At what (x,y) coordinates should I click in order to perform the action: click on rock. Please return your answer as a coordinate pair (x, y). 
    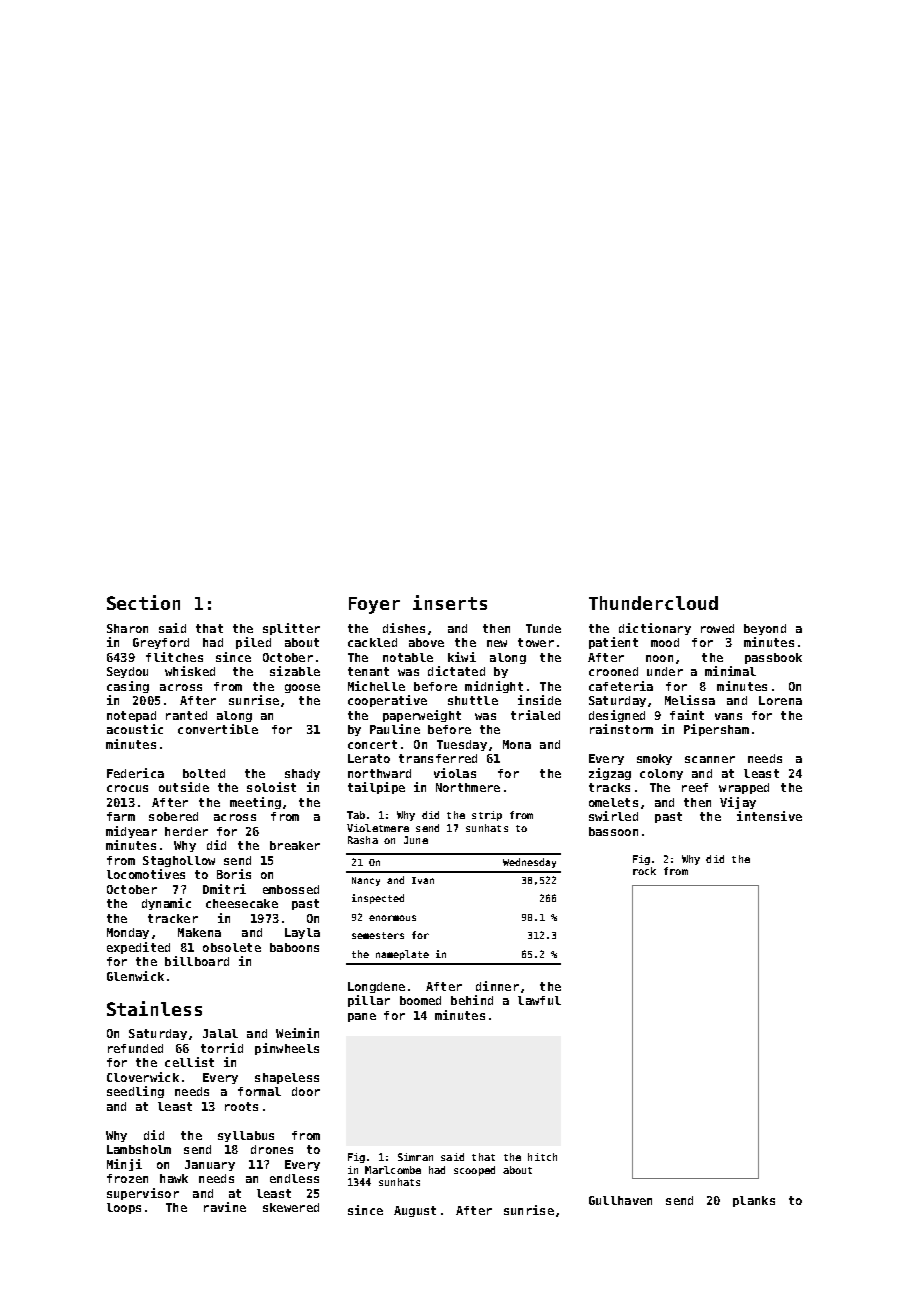
    Looking at the image, I should click on (644, 871).
